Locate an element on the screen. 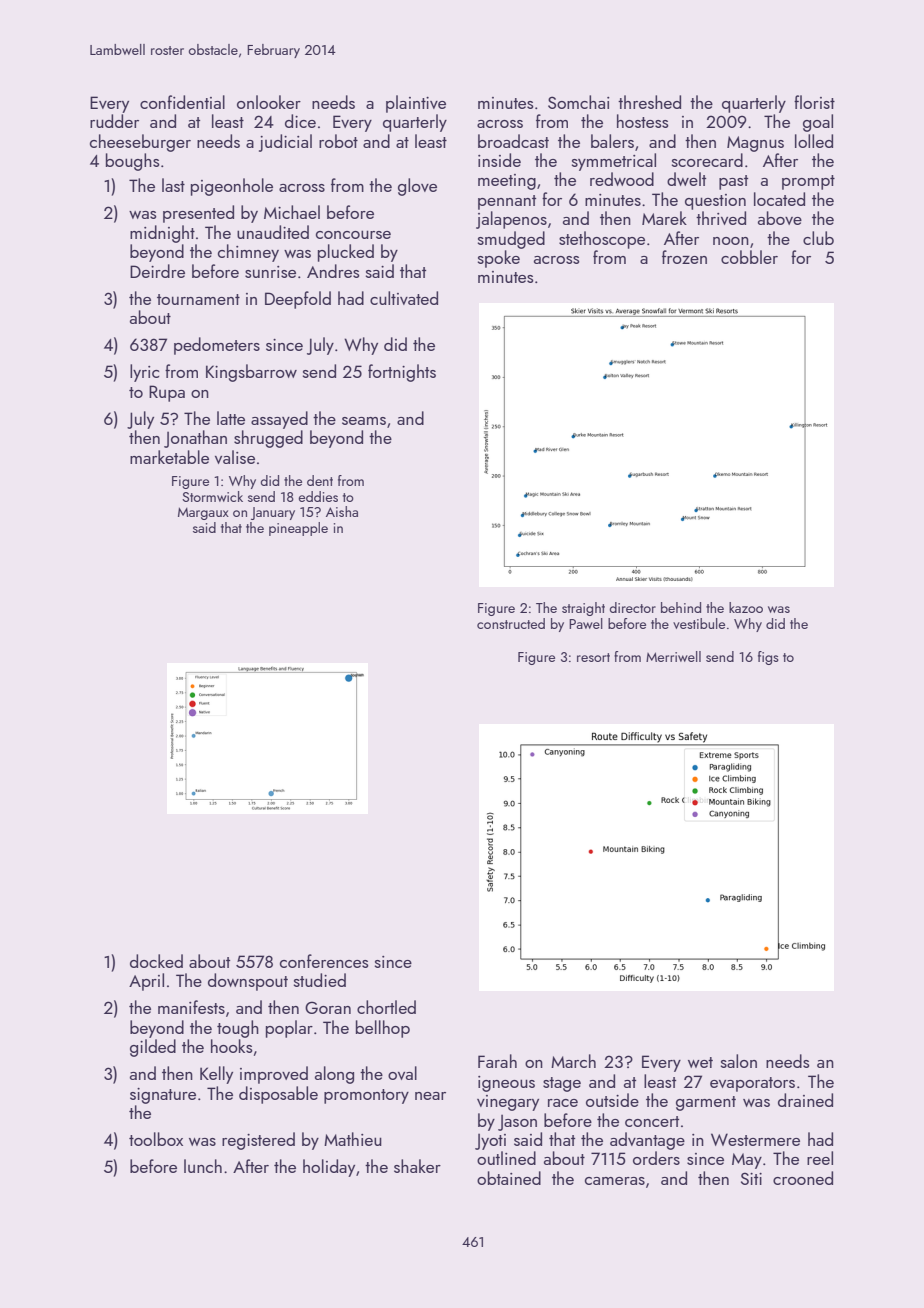  drained is located at coordinates (805, 1100).
